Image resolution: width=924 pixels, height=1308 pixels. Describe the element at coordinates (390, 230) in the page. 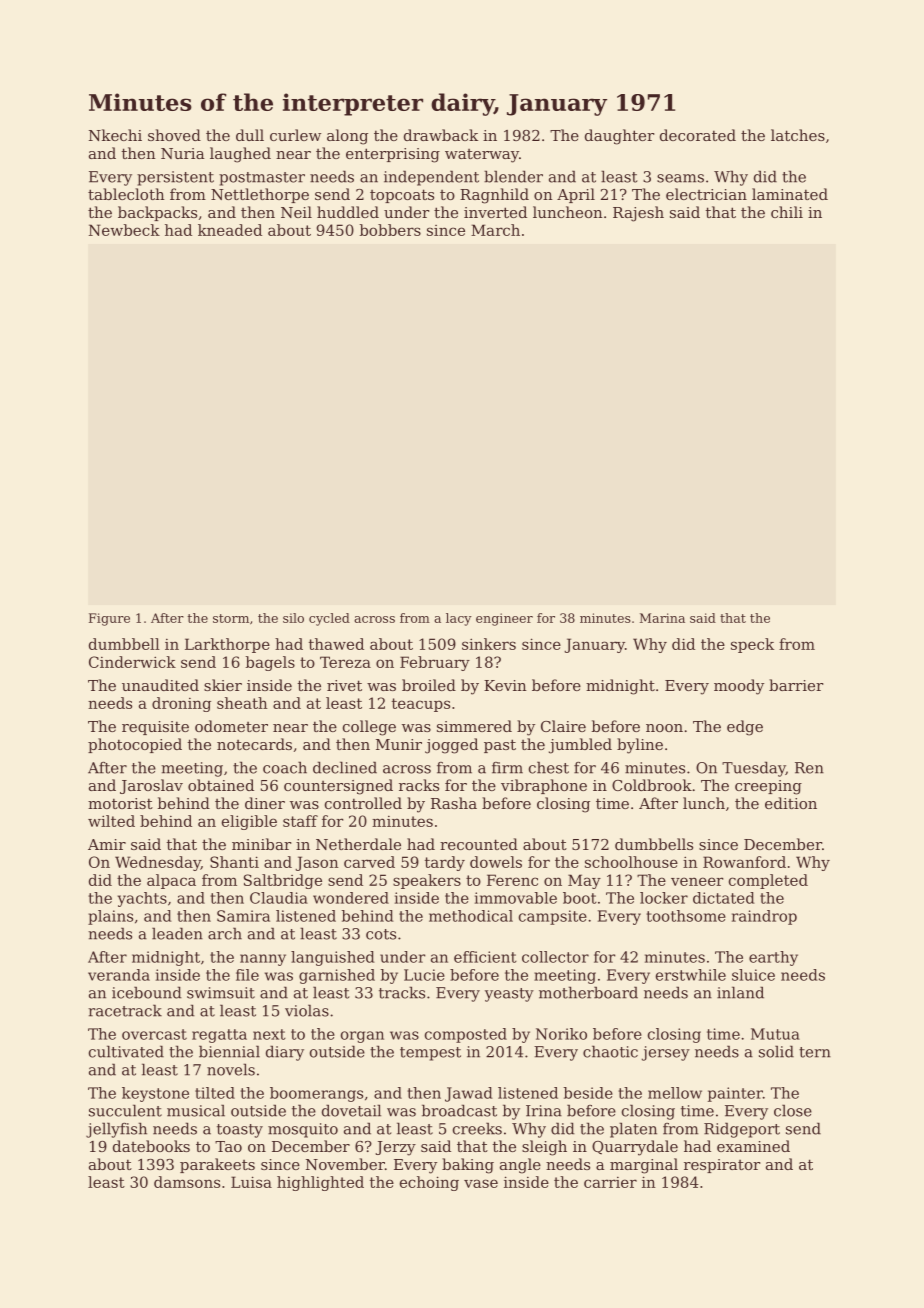

I see `bobbers` at that location.
